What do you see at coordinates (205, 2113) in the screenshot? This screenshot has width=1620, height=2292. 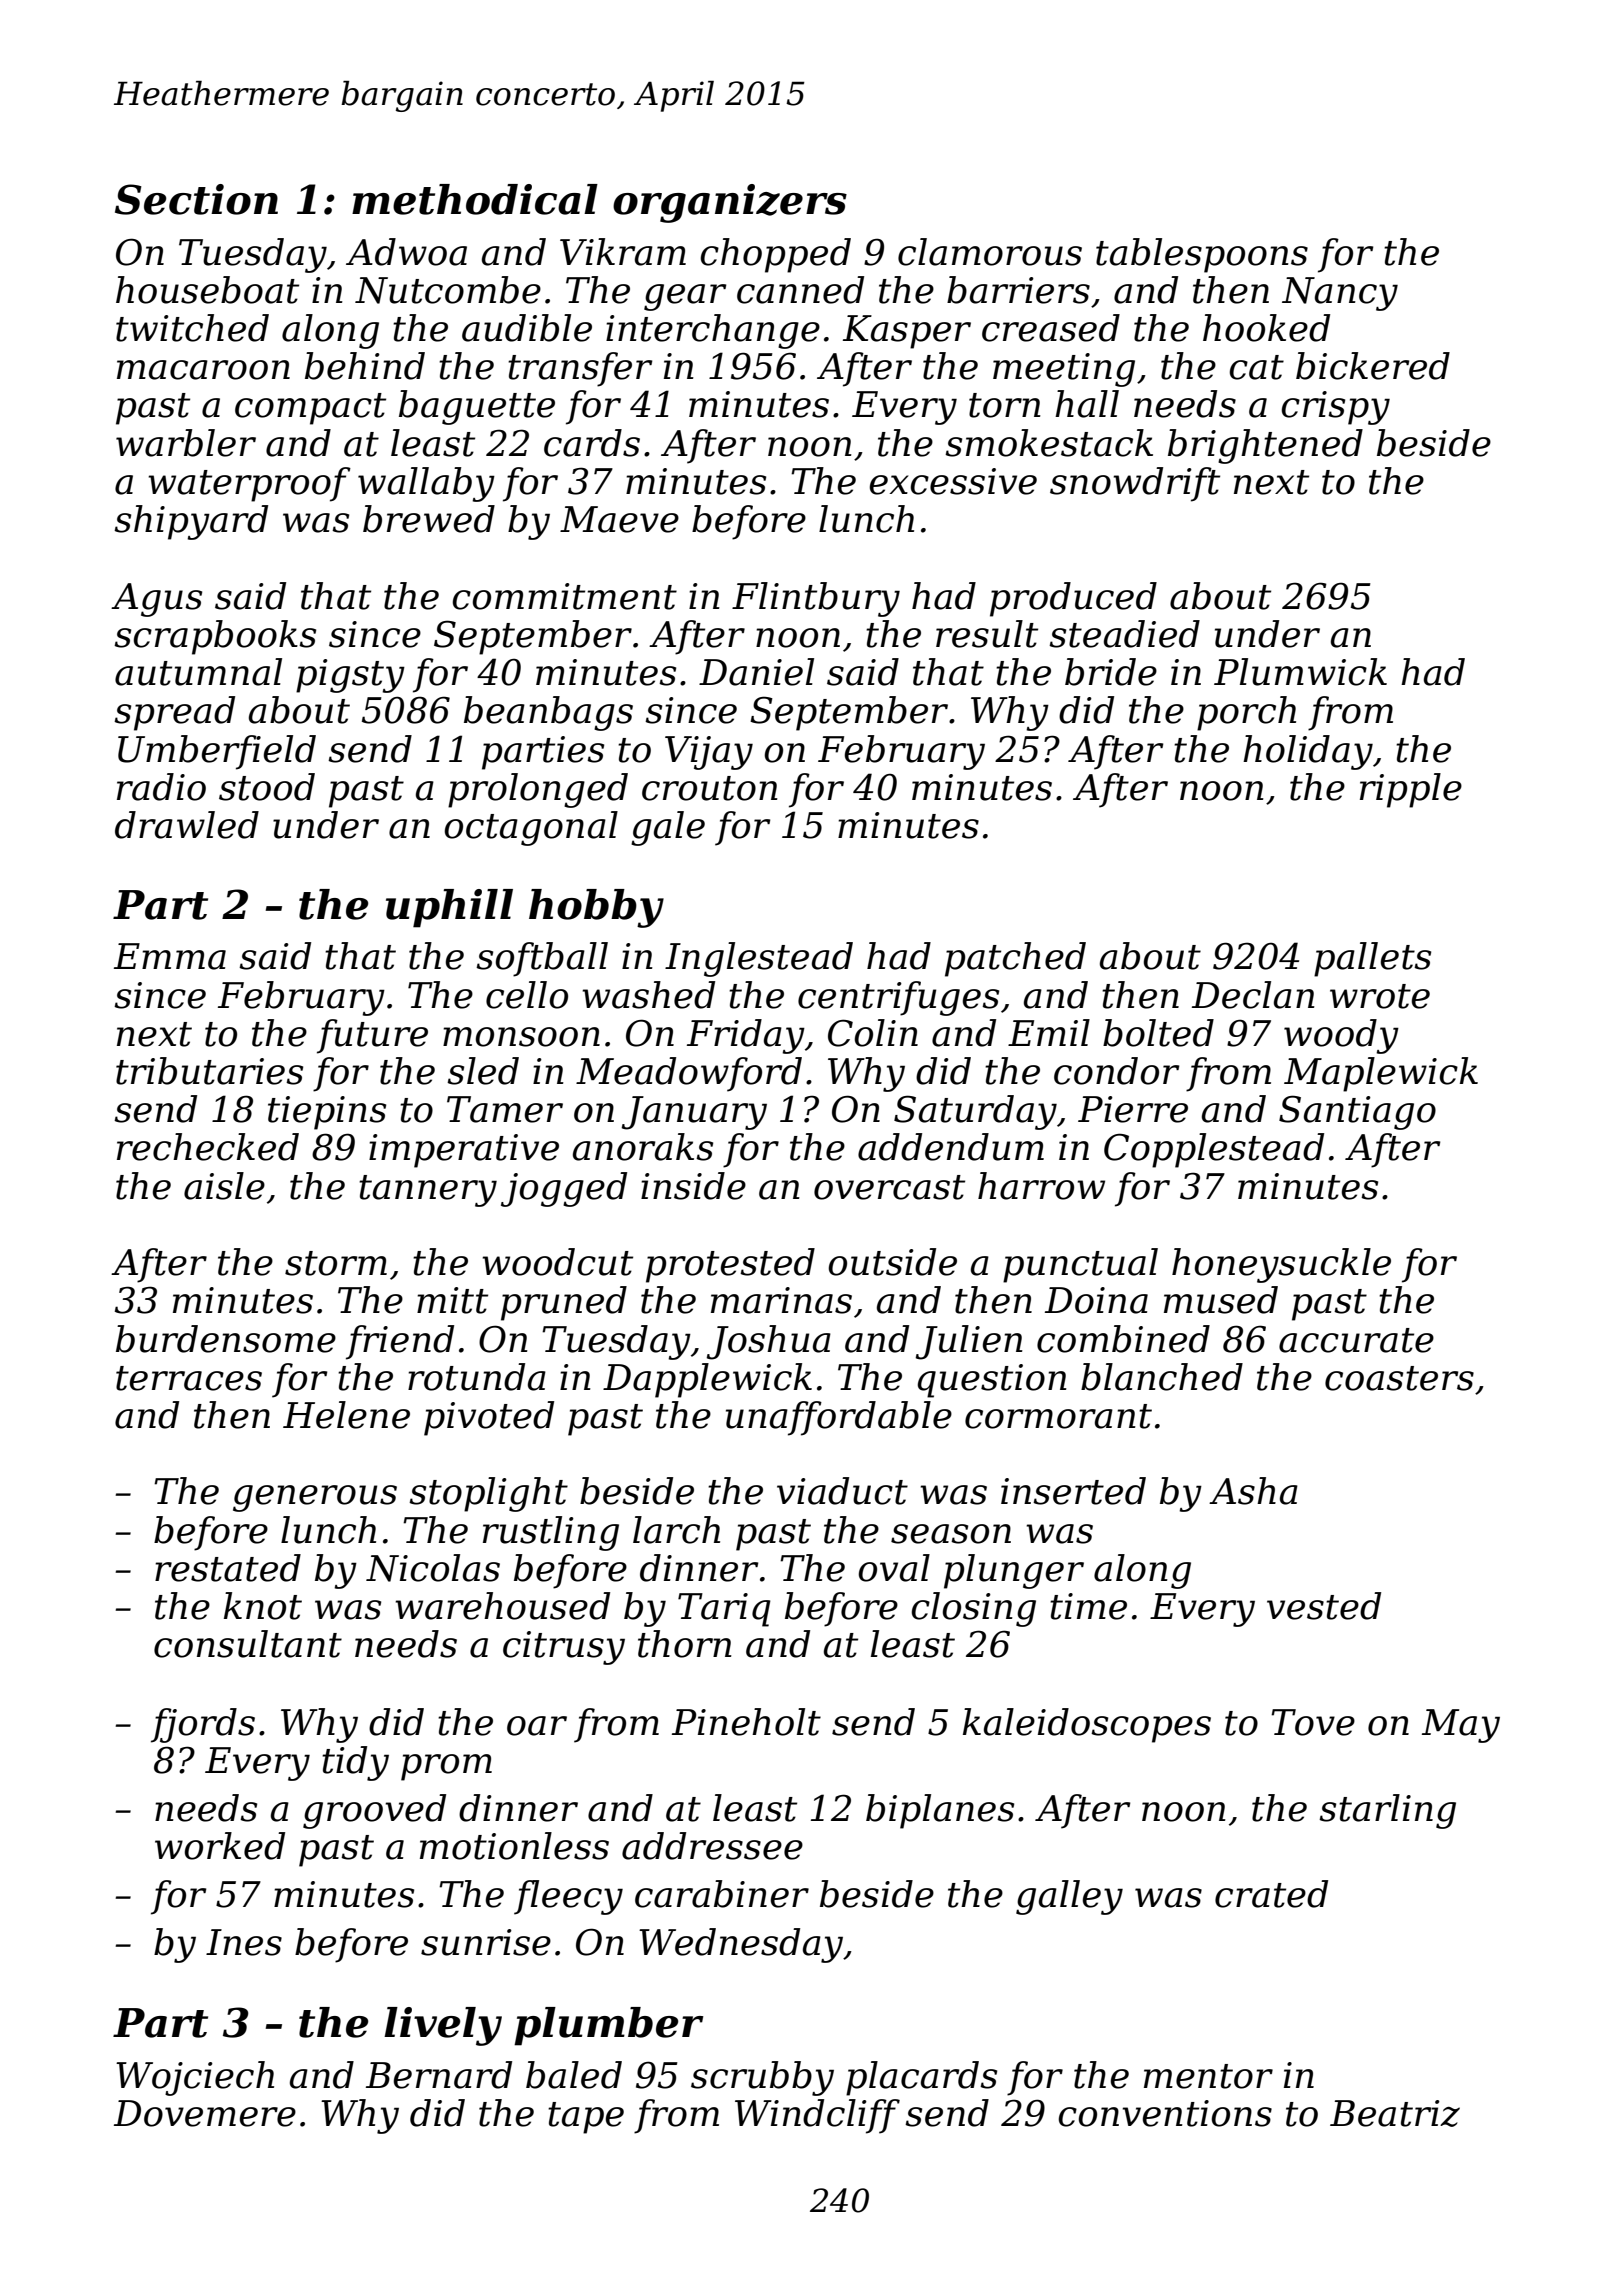 I see `Dovemere` at bounding box center [205, 2113].
